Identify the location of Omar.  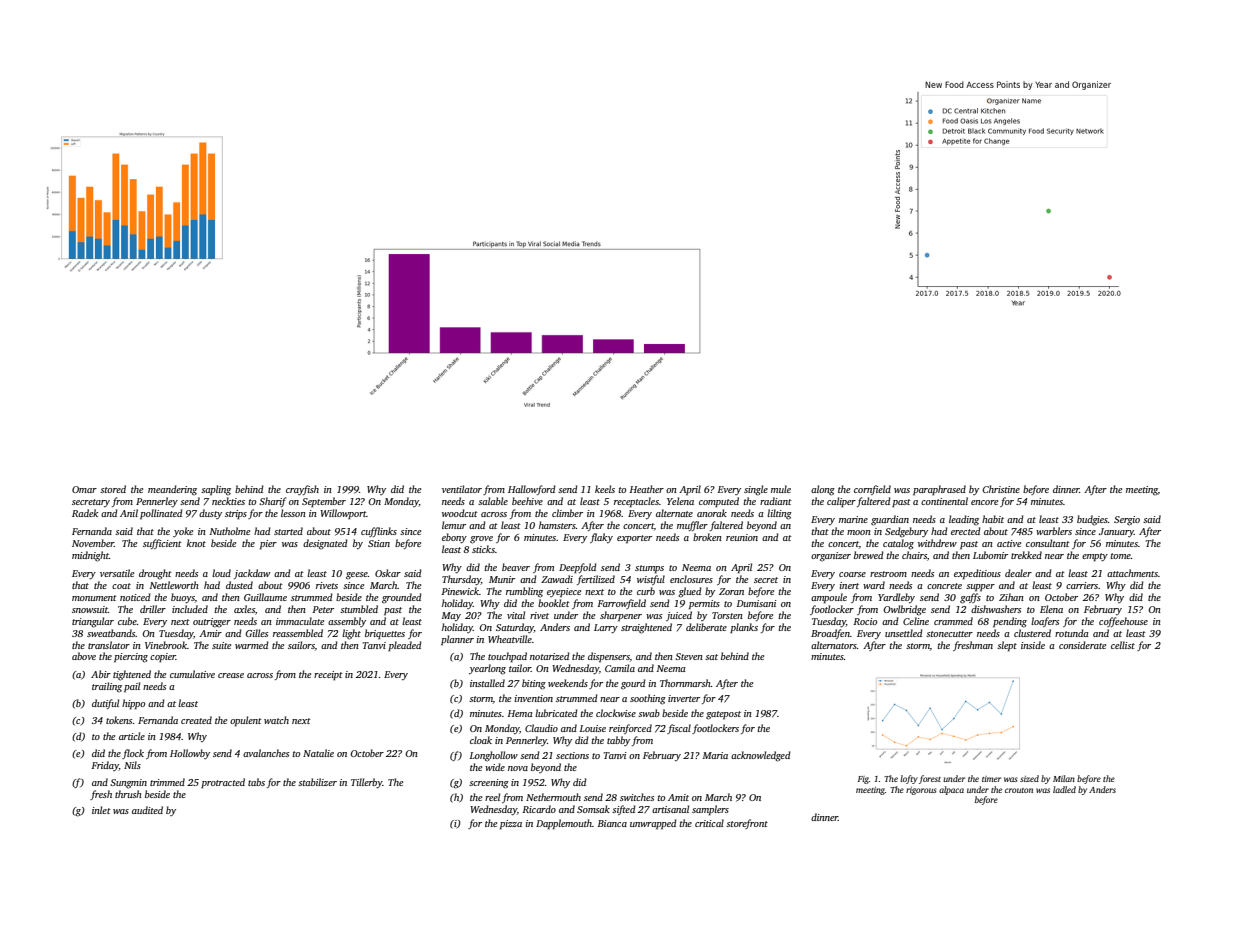
(84, 489).
